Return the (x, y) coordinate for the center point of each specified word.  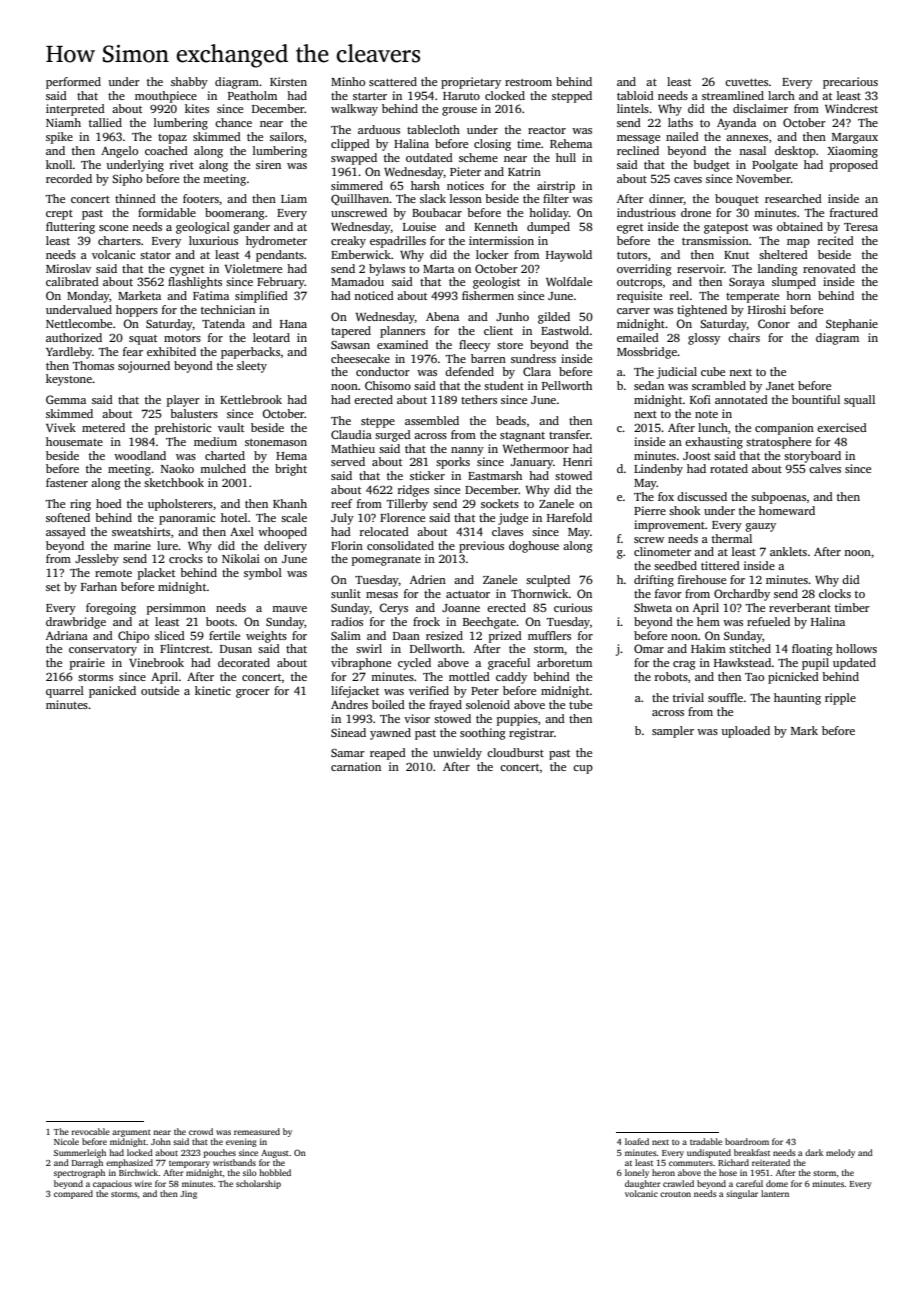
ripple (840, 699)
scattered (393, 81)
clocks (835, 593)
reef (342, 503)
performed (73, 83)
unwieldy (457, 754)
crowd (201, 1131)
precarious (850, 83)
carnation (356, 766)
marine (132, 545)
